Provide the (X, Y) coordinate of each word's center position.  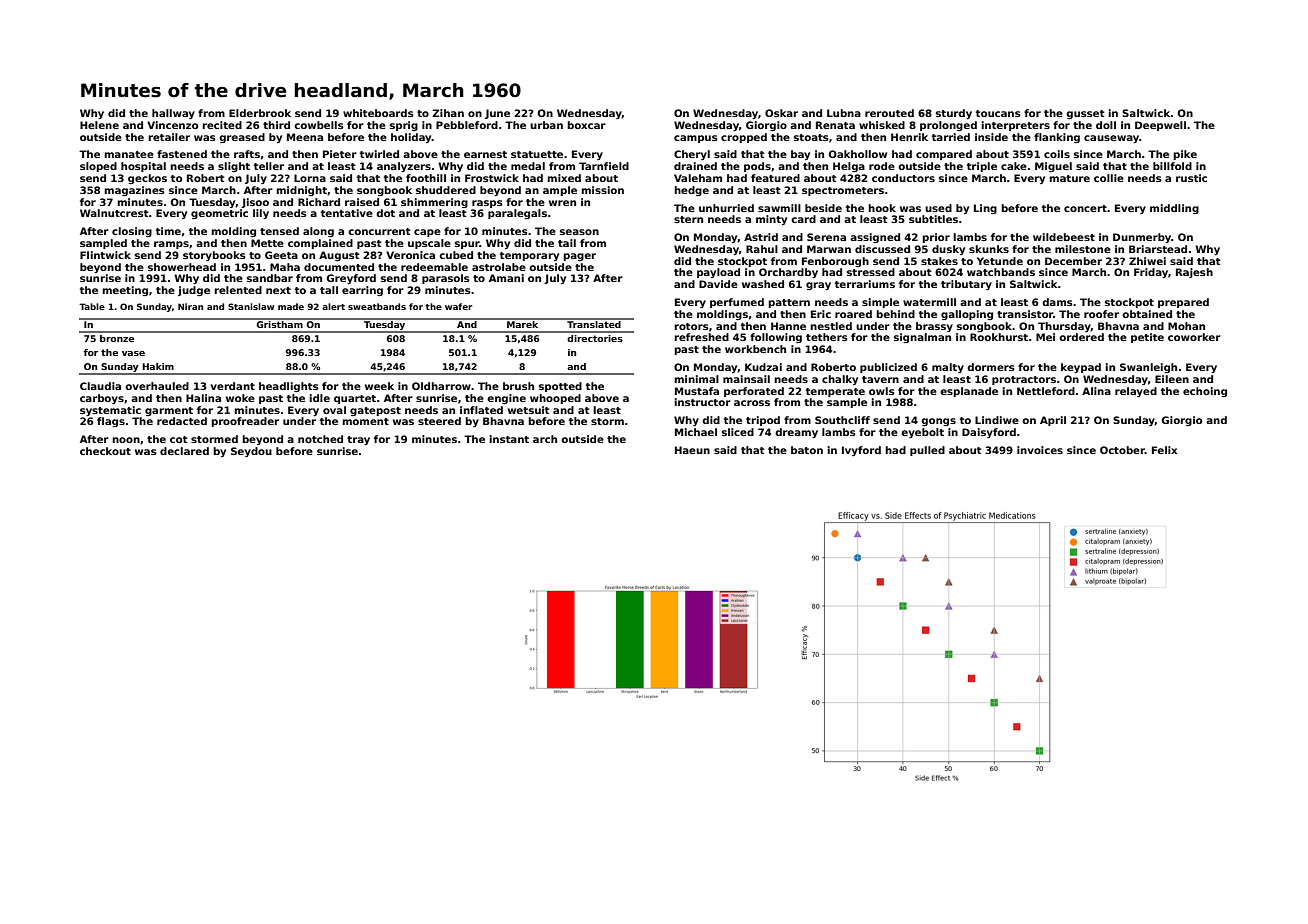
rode (882, 166)
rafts (247, 154)
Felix (1164, 450)
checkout (105, 451)
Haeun (692, 450)
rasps (487, 204)
